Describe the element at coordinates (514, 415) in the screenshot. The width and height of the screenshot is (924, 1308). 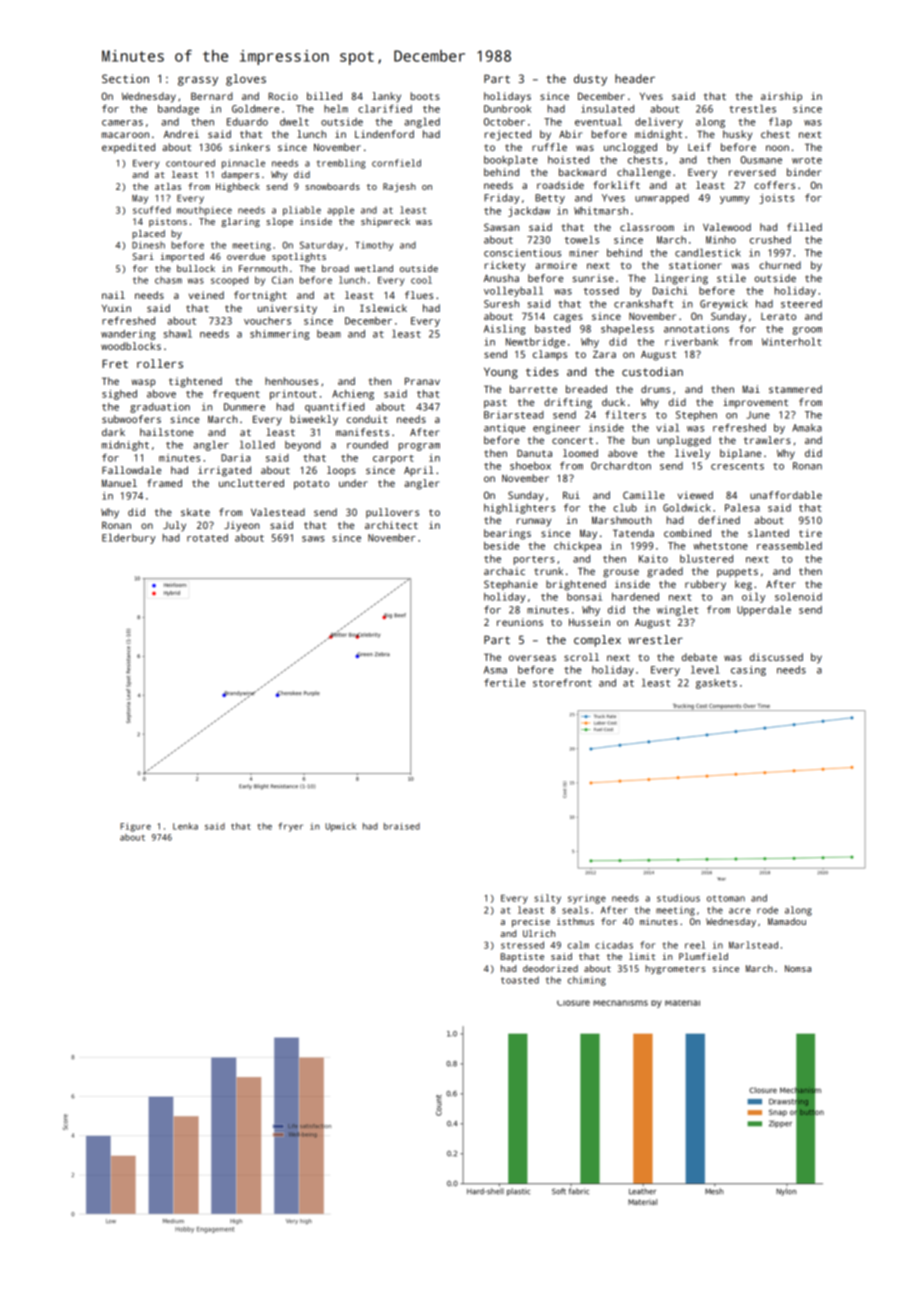
I see `Briarstead` at that location.
